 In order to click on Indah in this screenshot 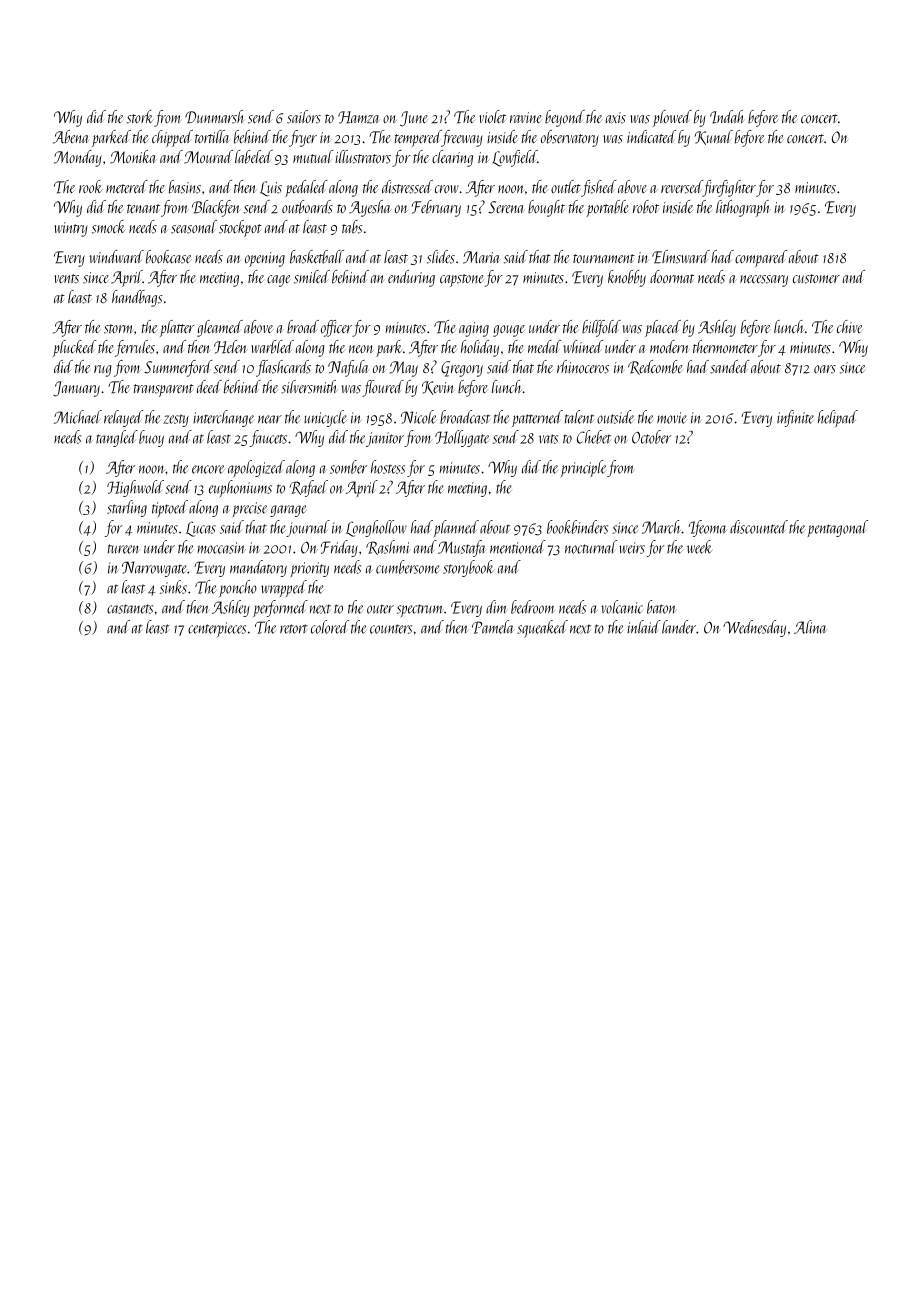, I will do `click(727, 117)`.
